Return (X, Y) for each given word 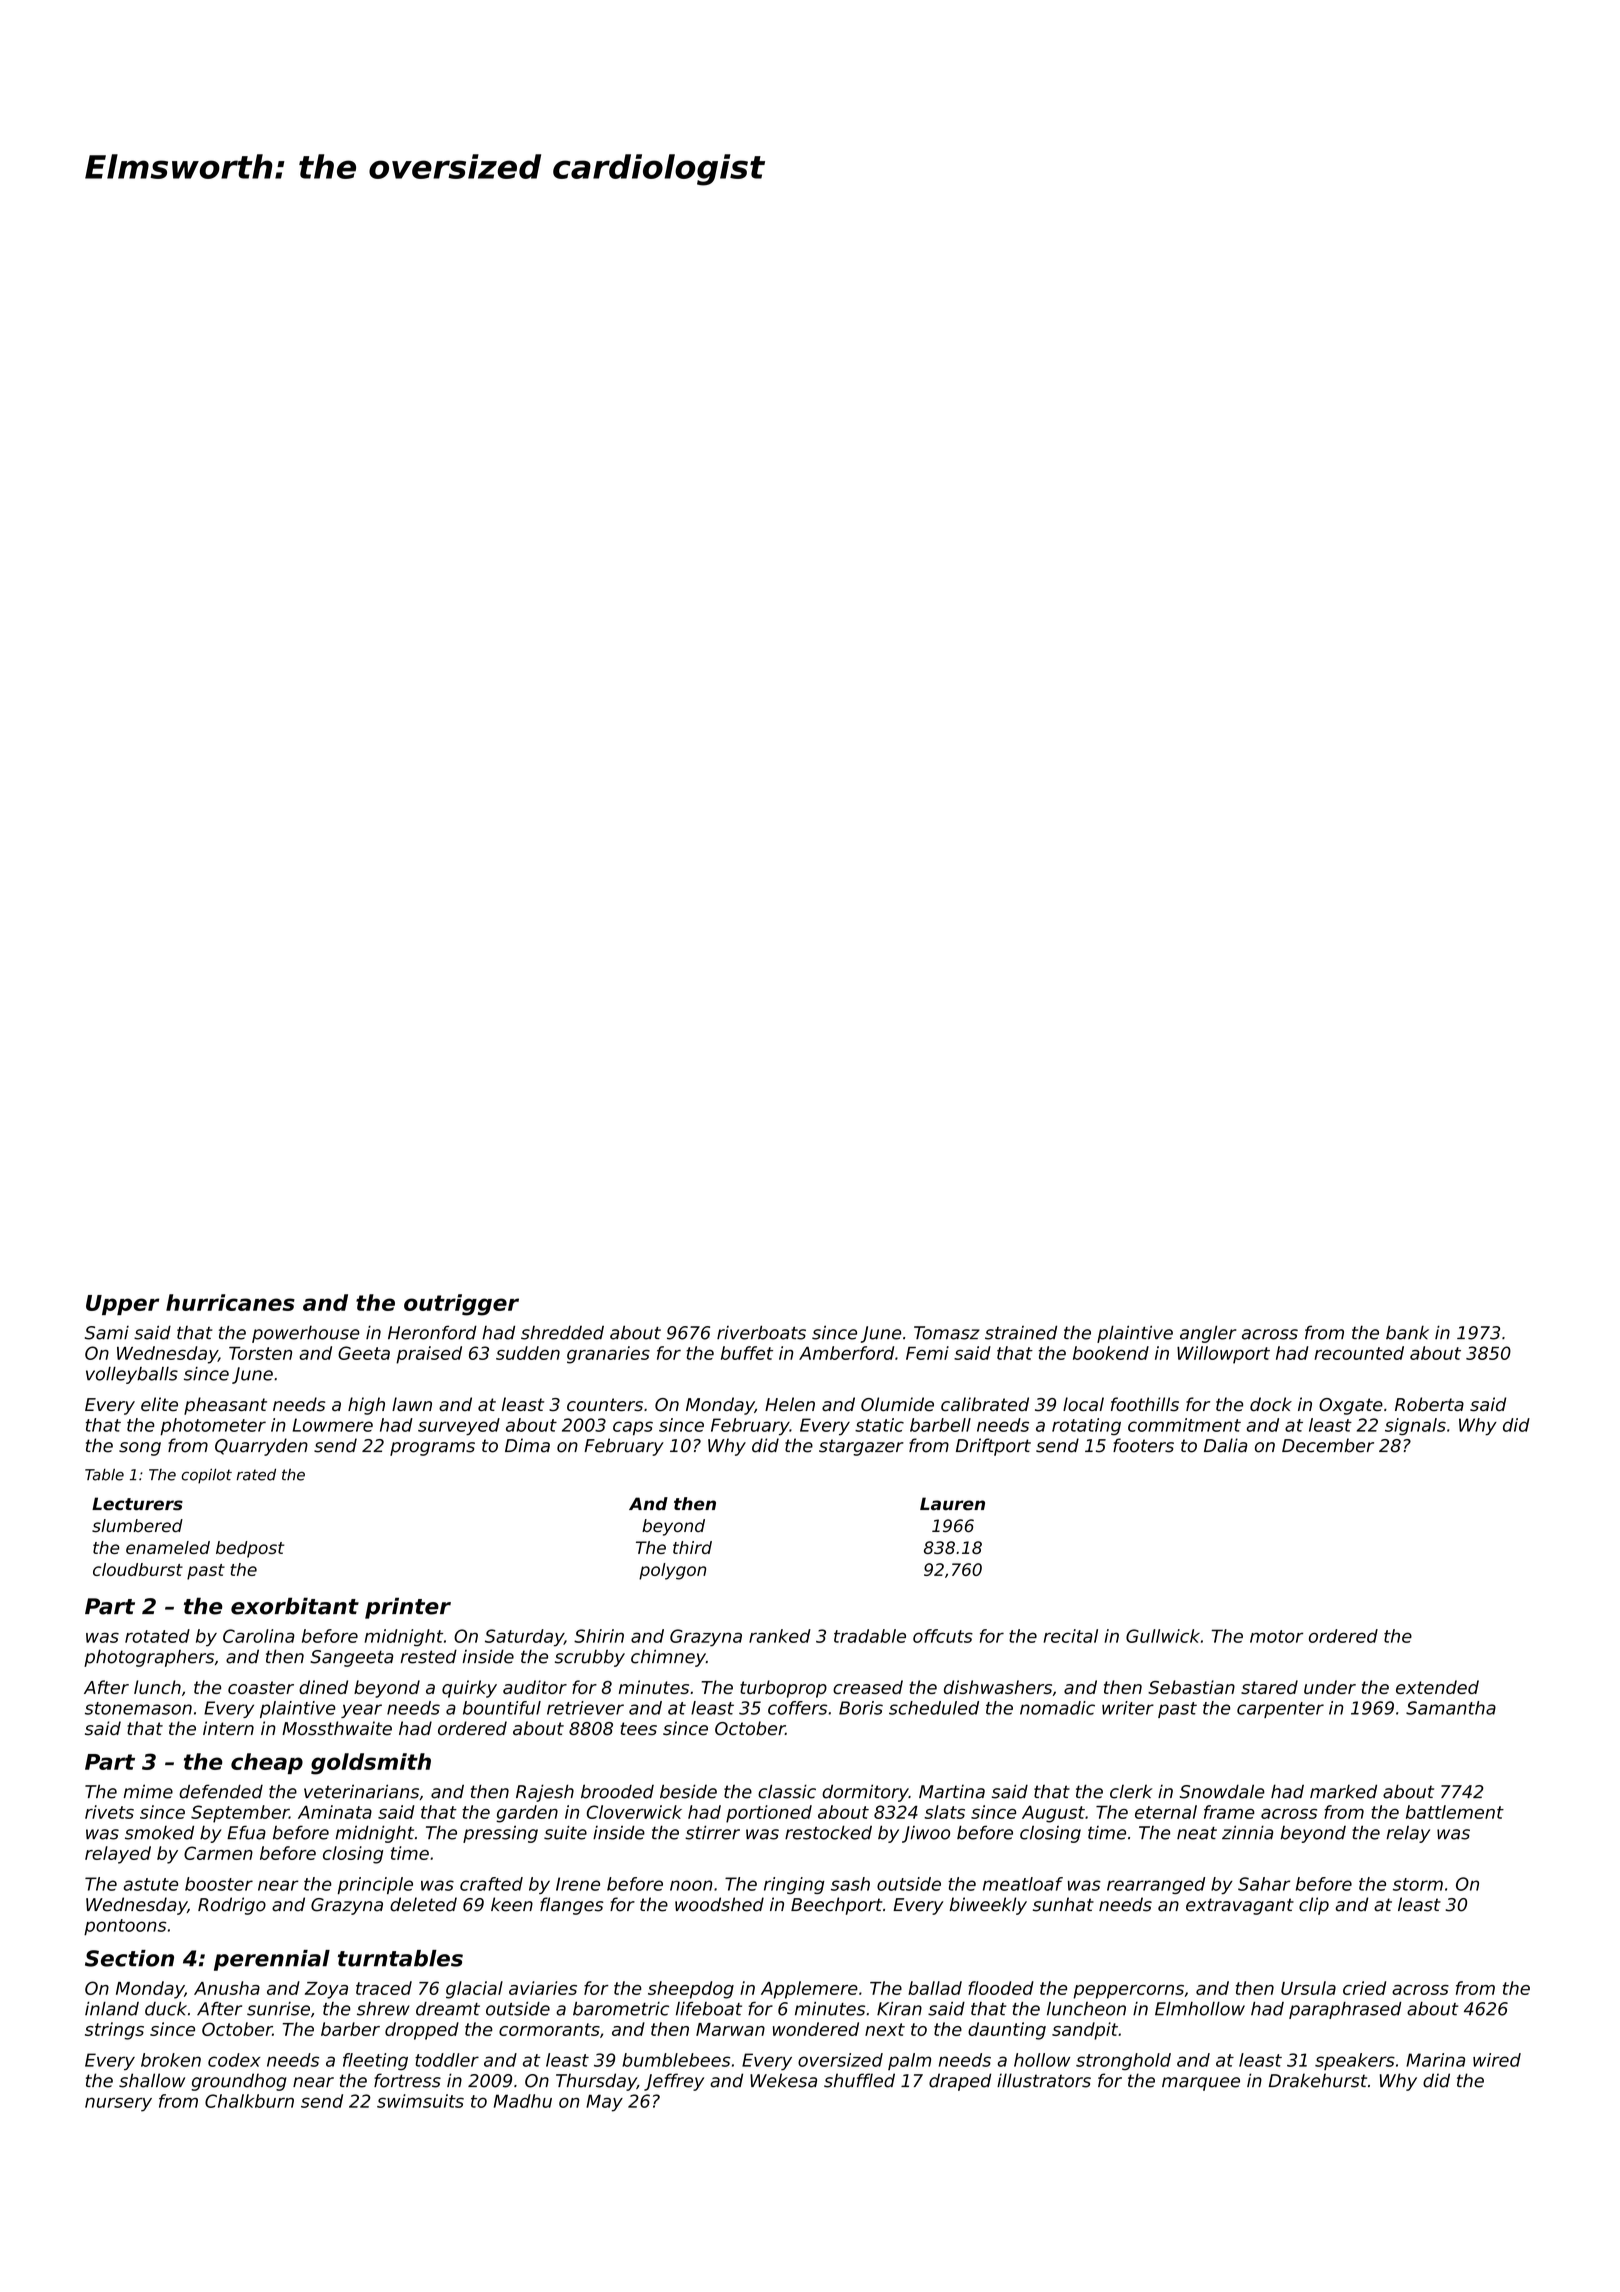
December (1328, 1445)
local (1083, 1404)
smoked (159, 1832)
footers (1143, 1445)
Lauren (952, 1504)
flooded (1001, 1988)
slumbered (137, 1526)
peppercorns (1128, 1992)
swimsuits (420, 2101)
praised (429, 1355)
